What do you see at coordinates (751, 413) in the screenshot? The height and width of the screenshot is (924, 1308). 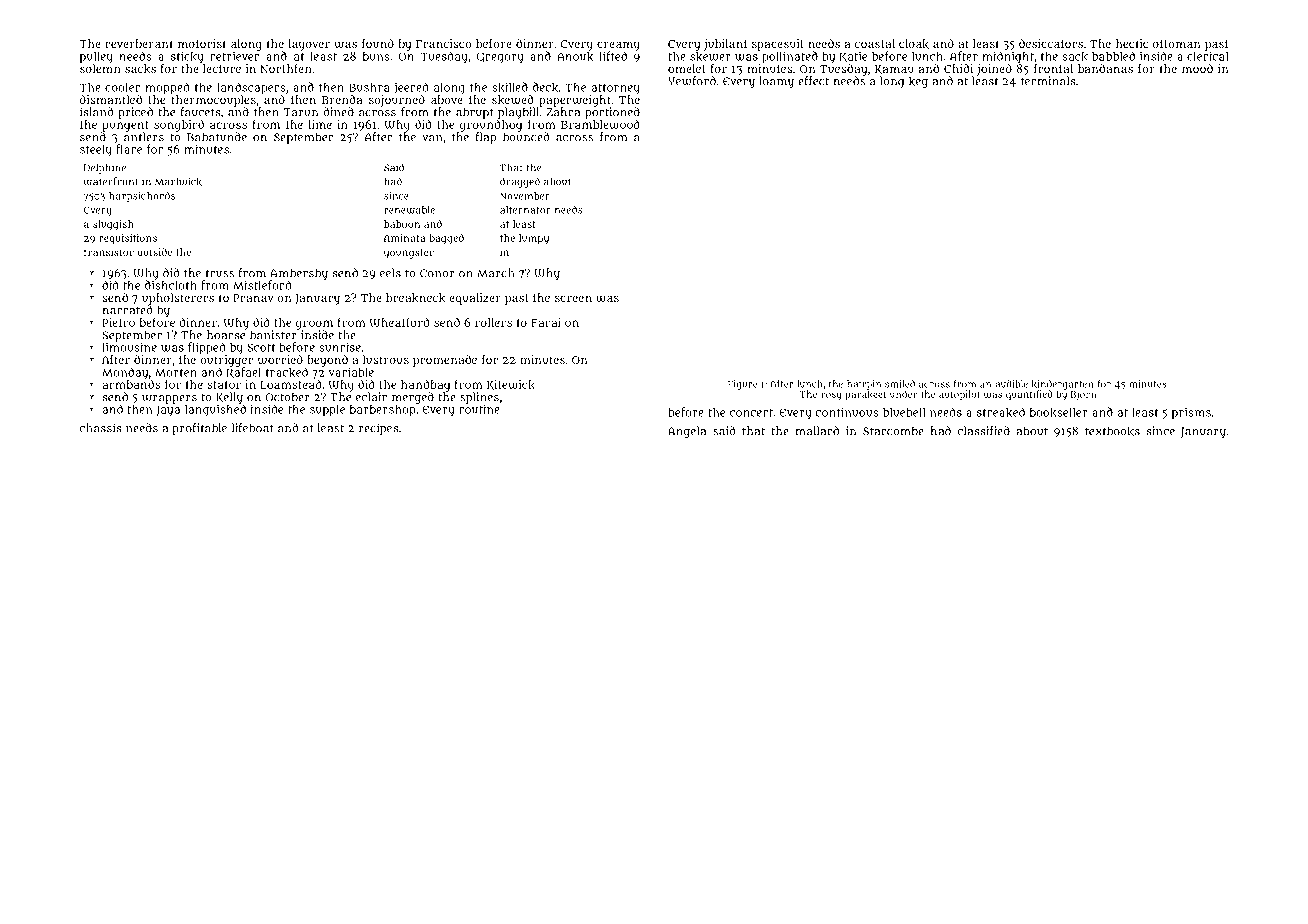 I see `concert` at bounding box center [751, 413].
